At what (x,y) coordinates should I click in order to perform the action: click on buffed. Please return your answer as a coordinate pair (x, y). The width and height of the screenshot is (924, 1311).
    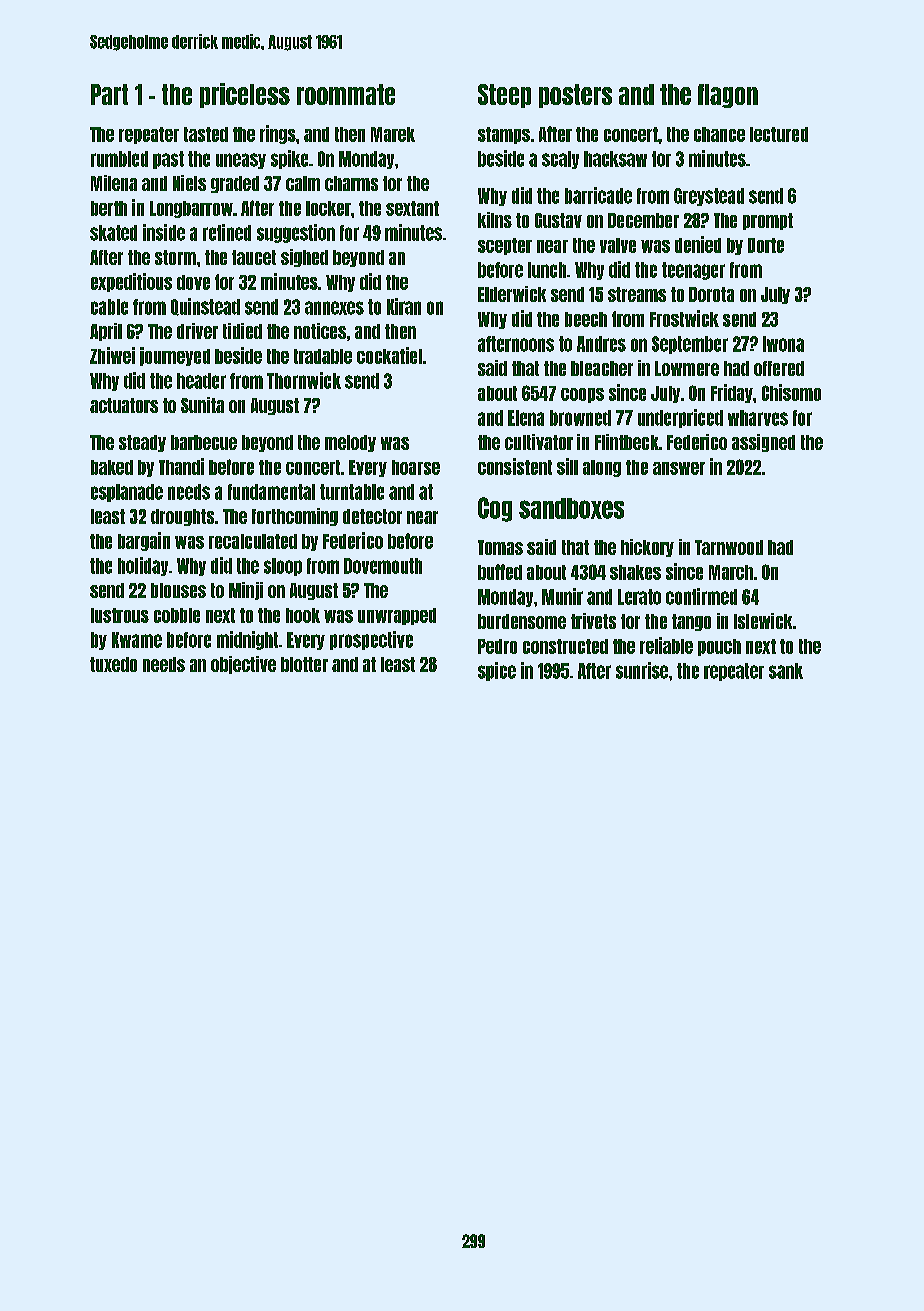
    Looking at the image, I should click on (500, 572).
